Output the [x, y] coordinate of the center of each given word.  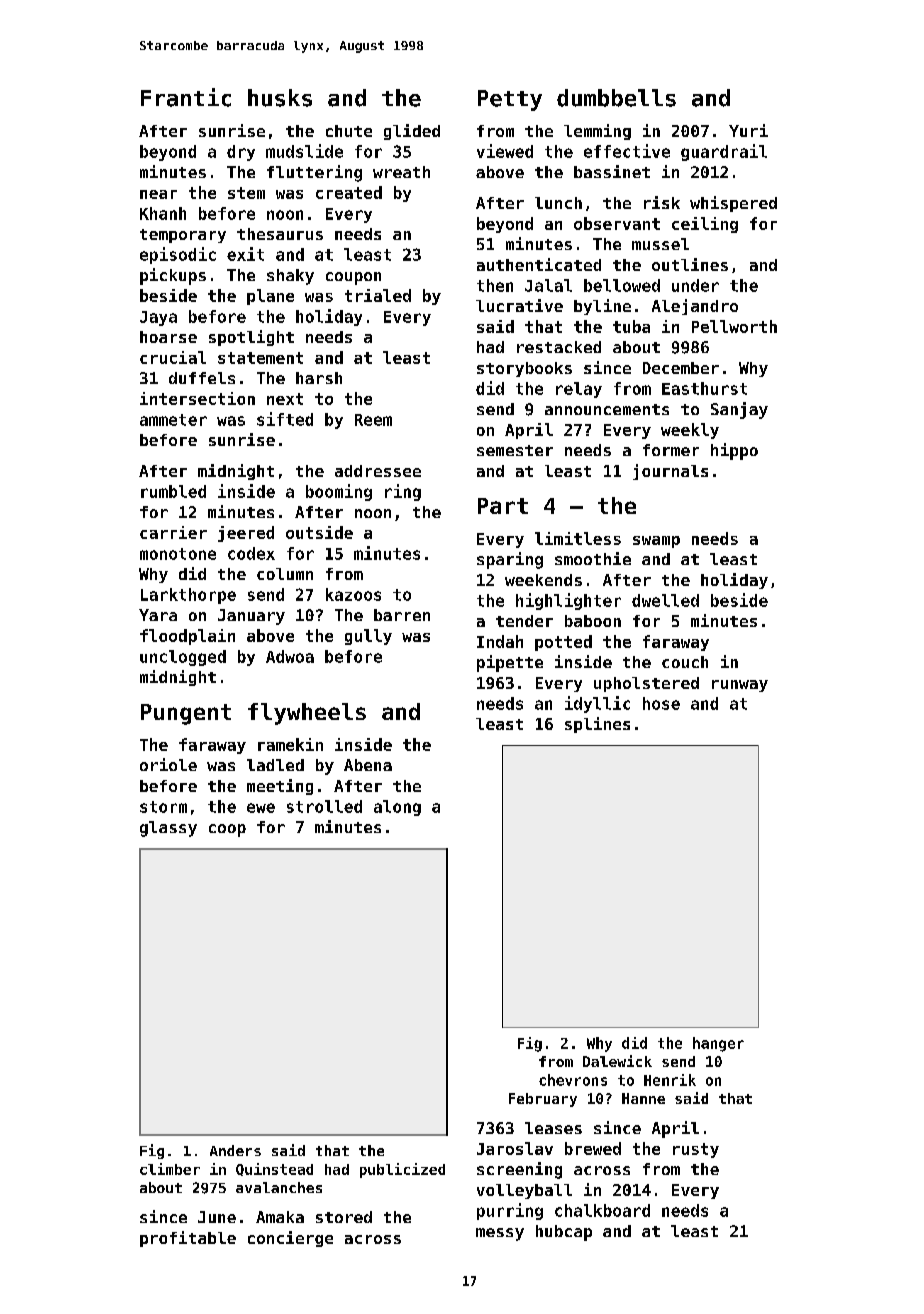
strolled [324, 806]
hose [661, 703]
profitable [188, 1239]
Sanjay [739, 410]
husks [280, 98]
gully [368, 637]
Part [503, 506]
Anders [235, 1150]
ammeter [173, 420]
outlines [690, 264]
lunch [558, 203]
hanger [718, 1044]
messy [500, 1234]
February [543, 1100]
